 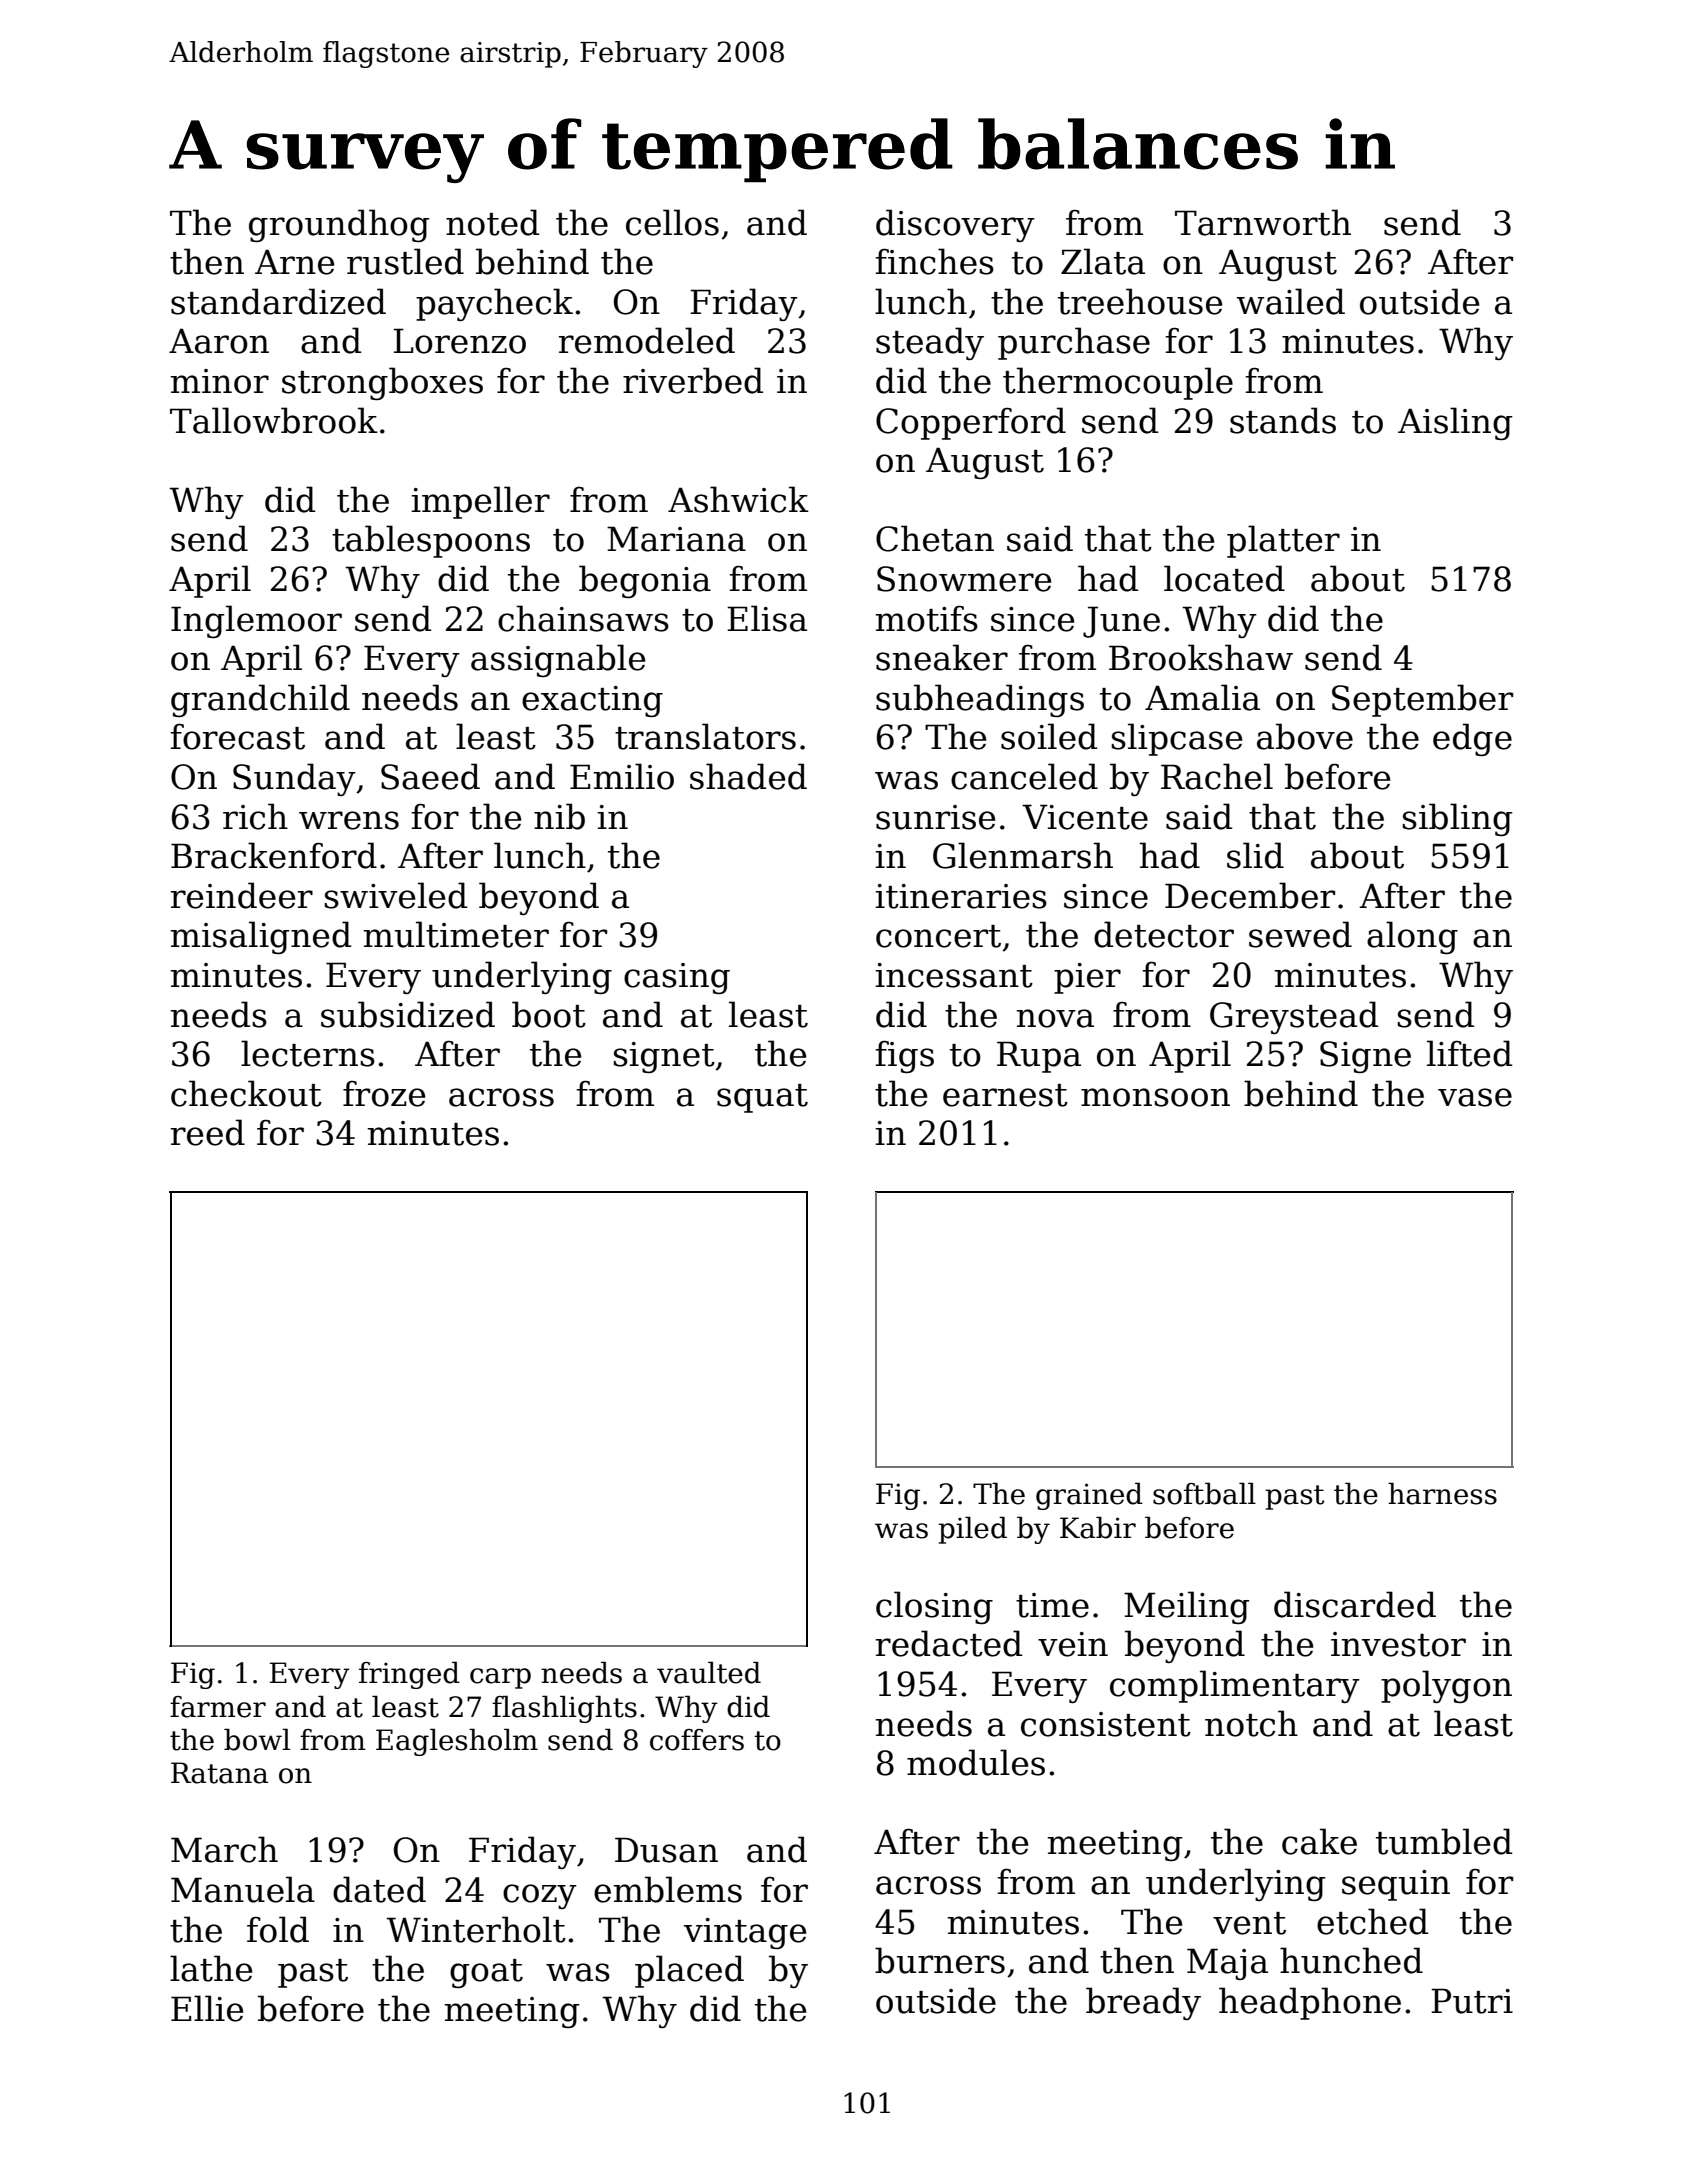 I want to click on Ellie, so click(x=207, y=2008).
